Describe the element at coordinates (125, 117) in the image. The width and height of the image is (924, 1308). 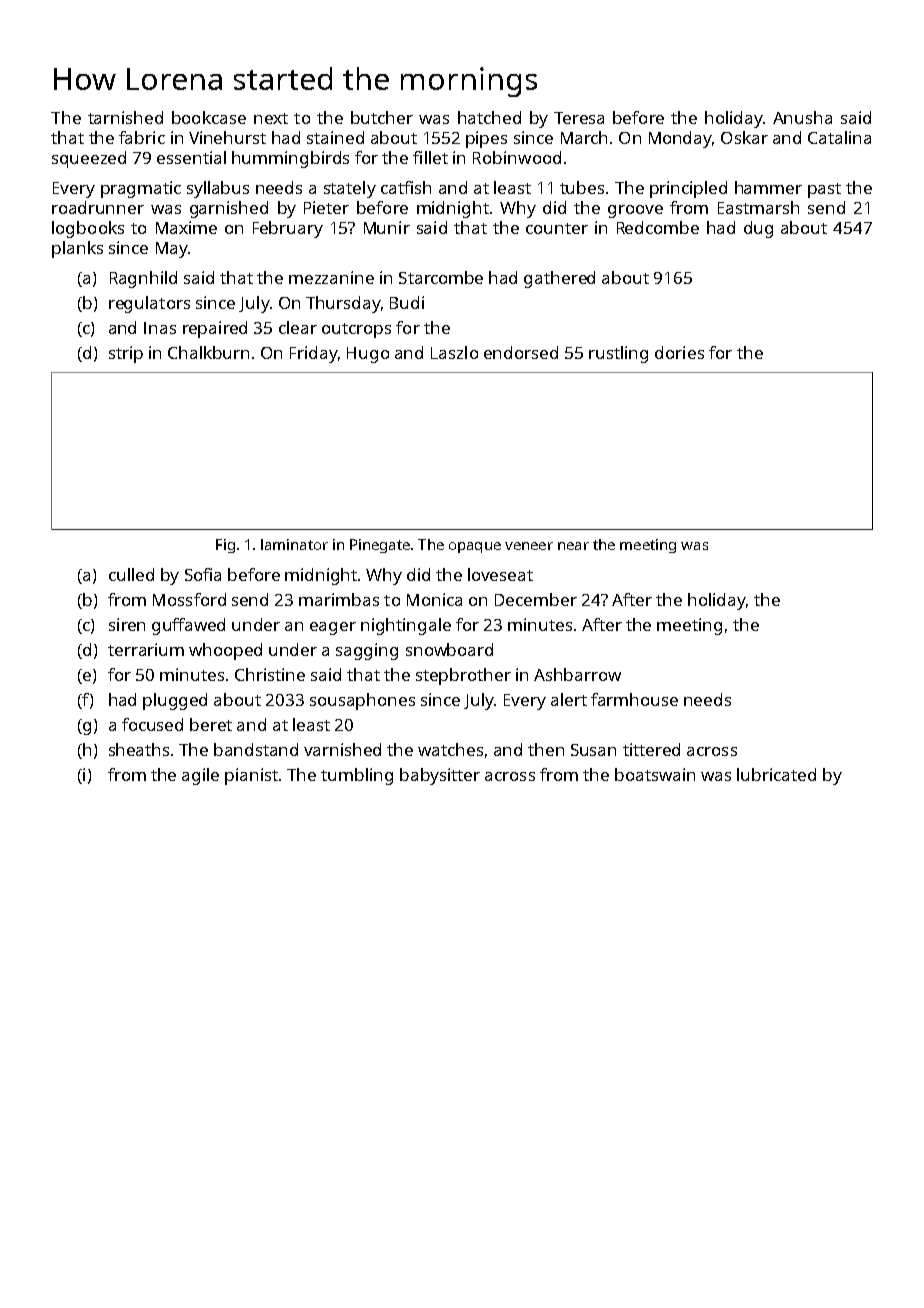
I see `tarnished` at that location.
